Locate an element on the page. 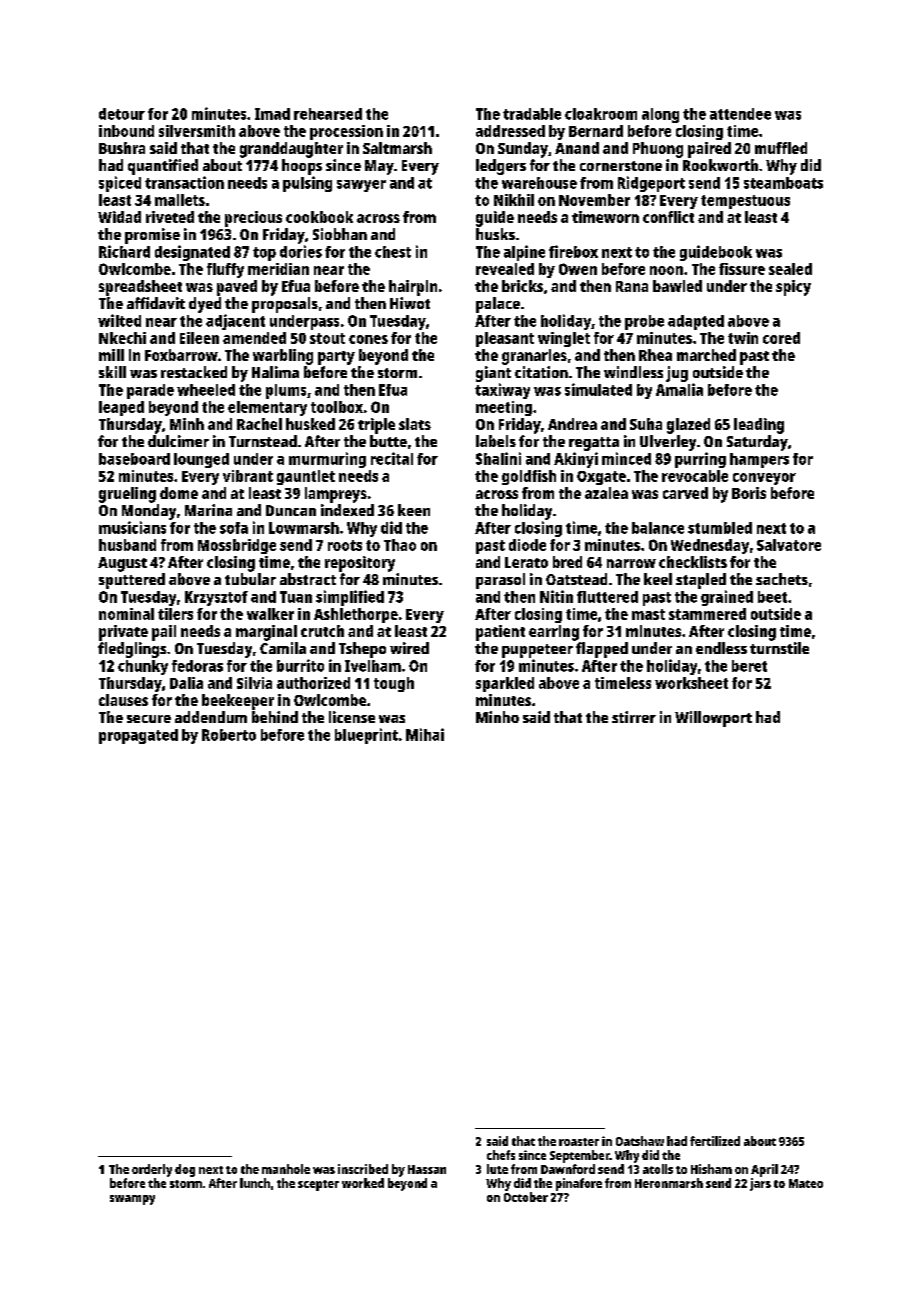 The width and height of the image is (924, 1308). cloakroom is located at coordinates (601, 114).
